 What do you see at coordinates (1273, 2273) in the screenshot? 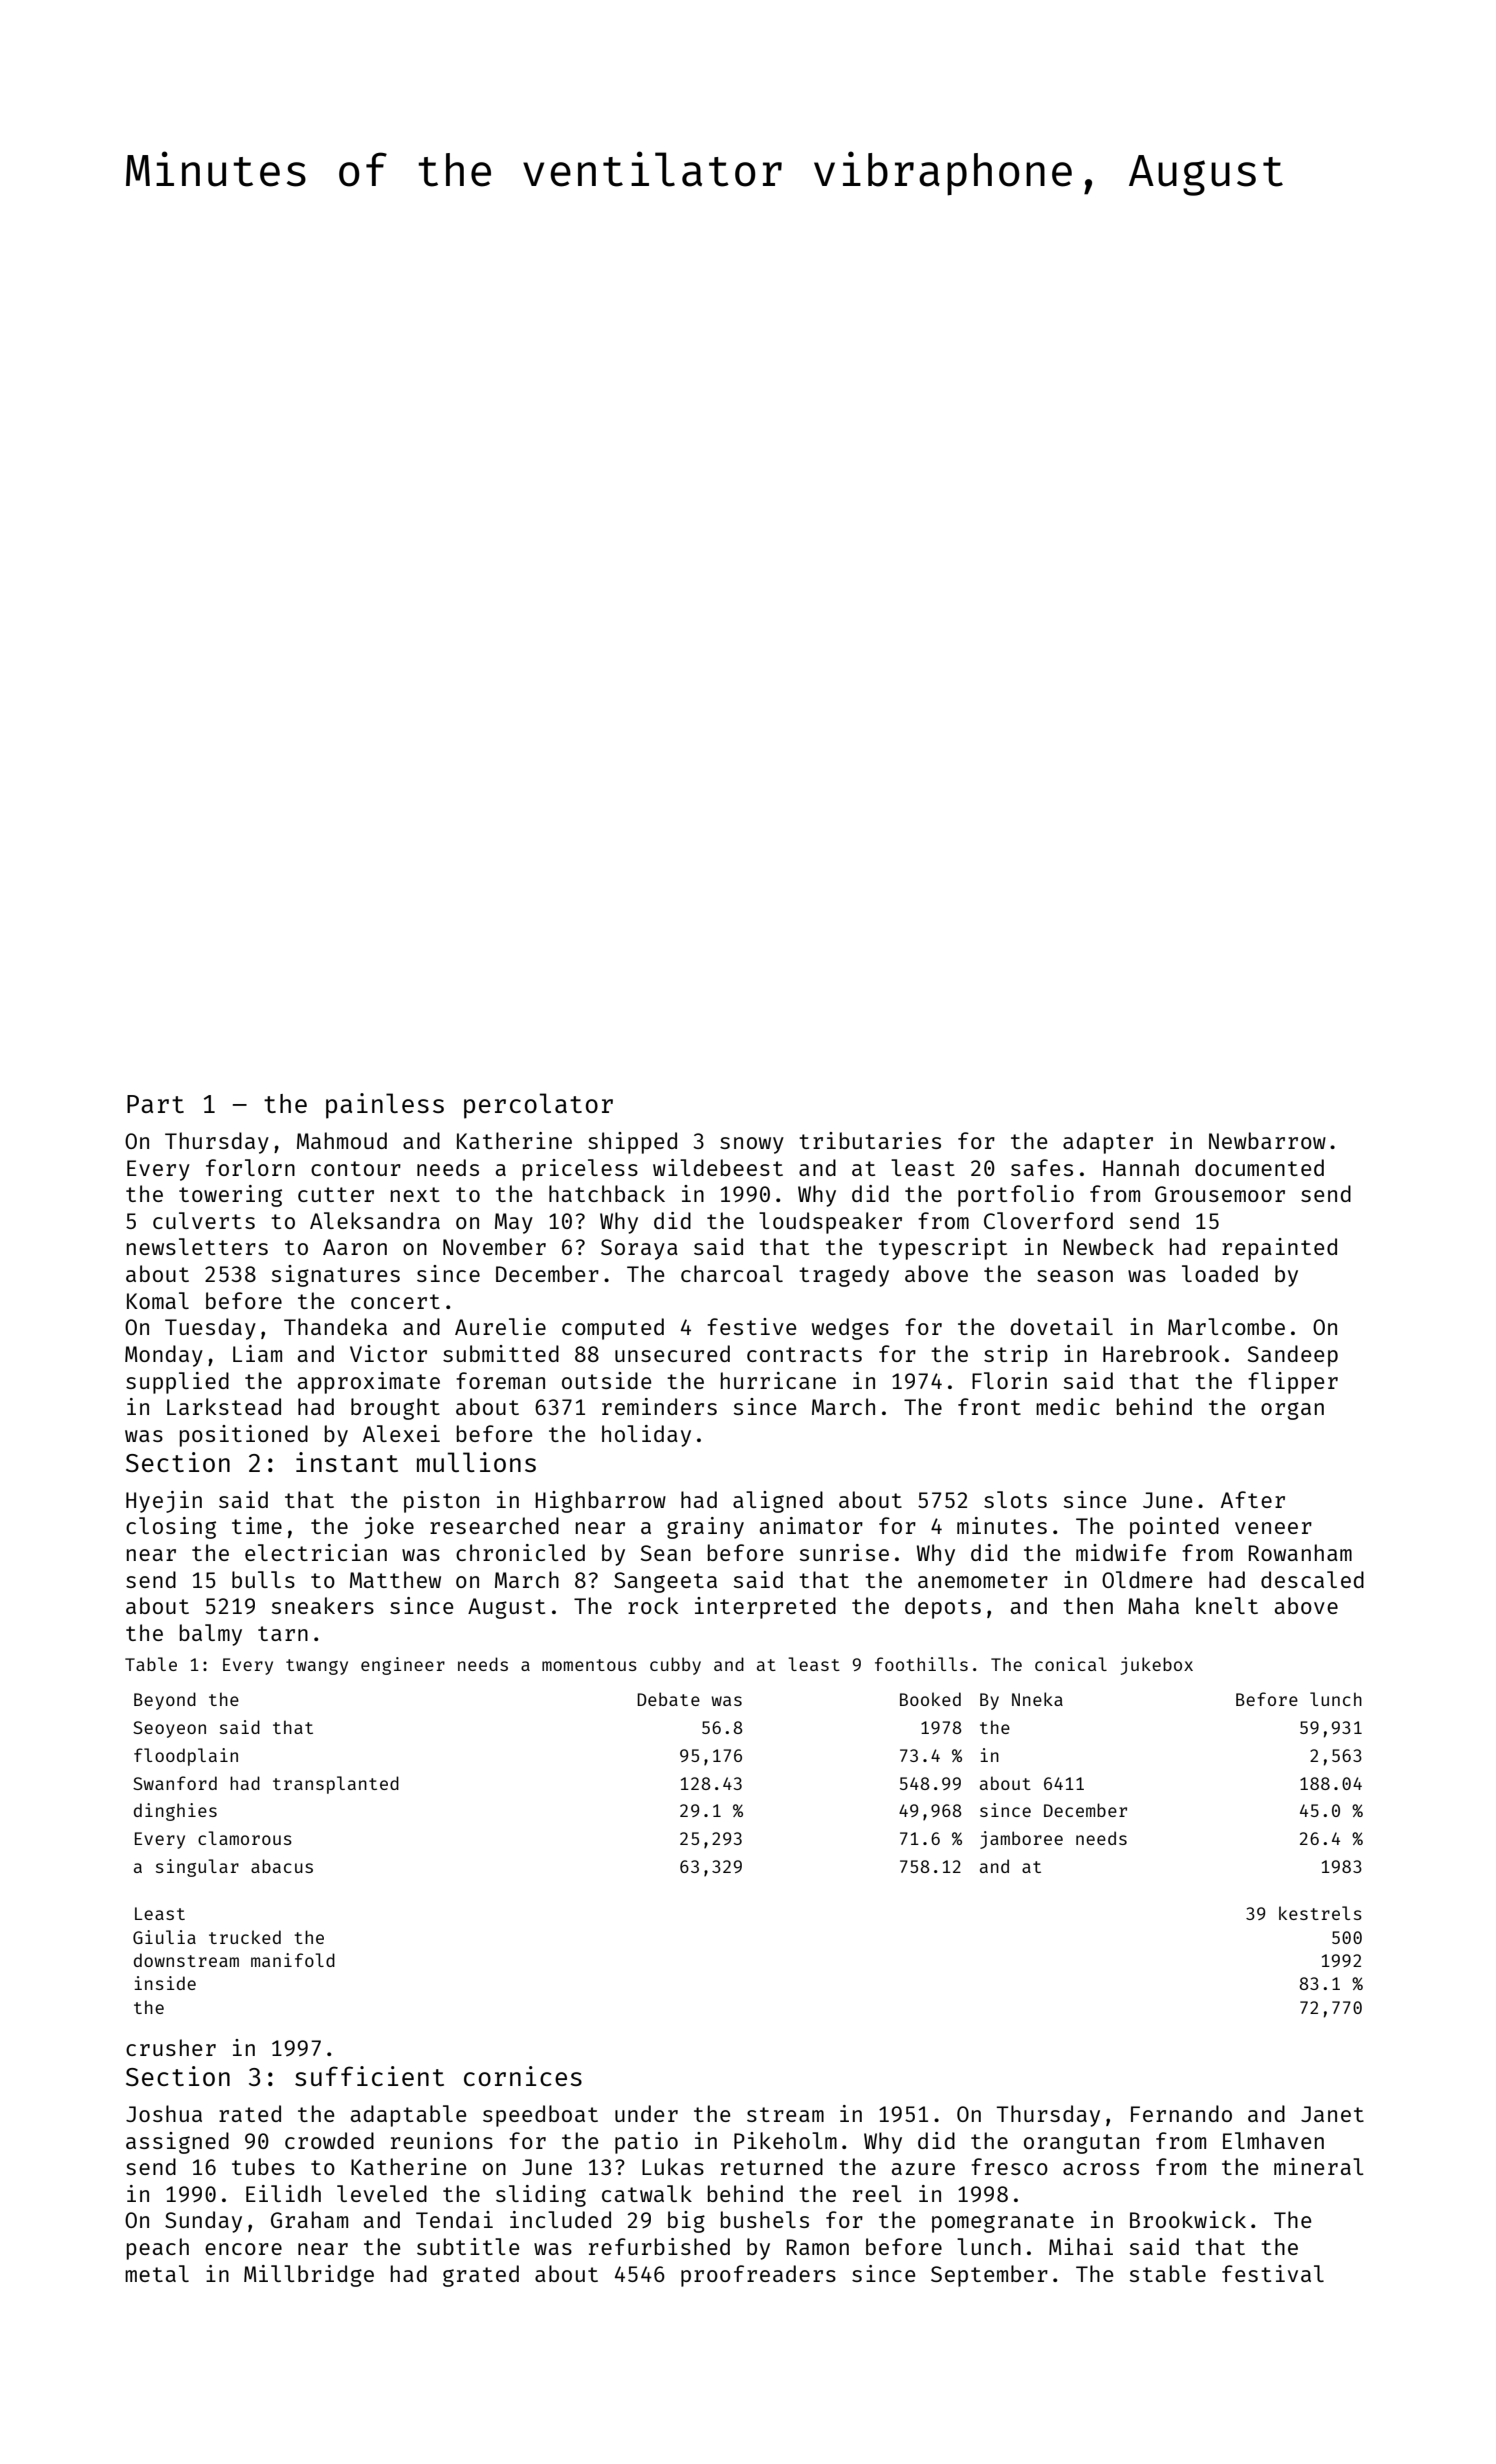
I see `festival` at bounding box center [1273, 2273].
